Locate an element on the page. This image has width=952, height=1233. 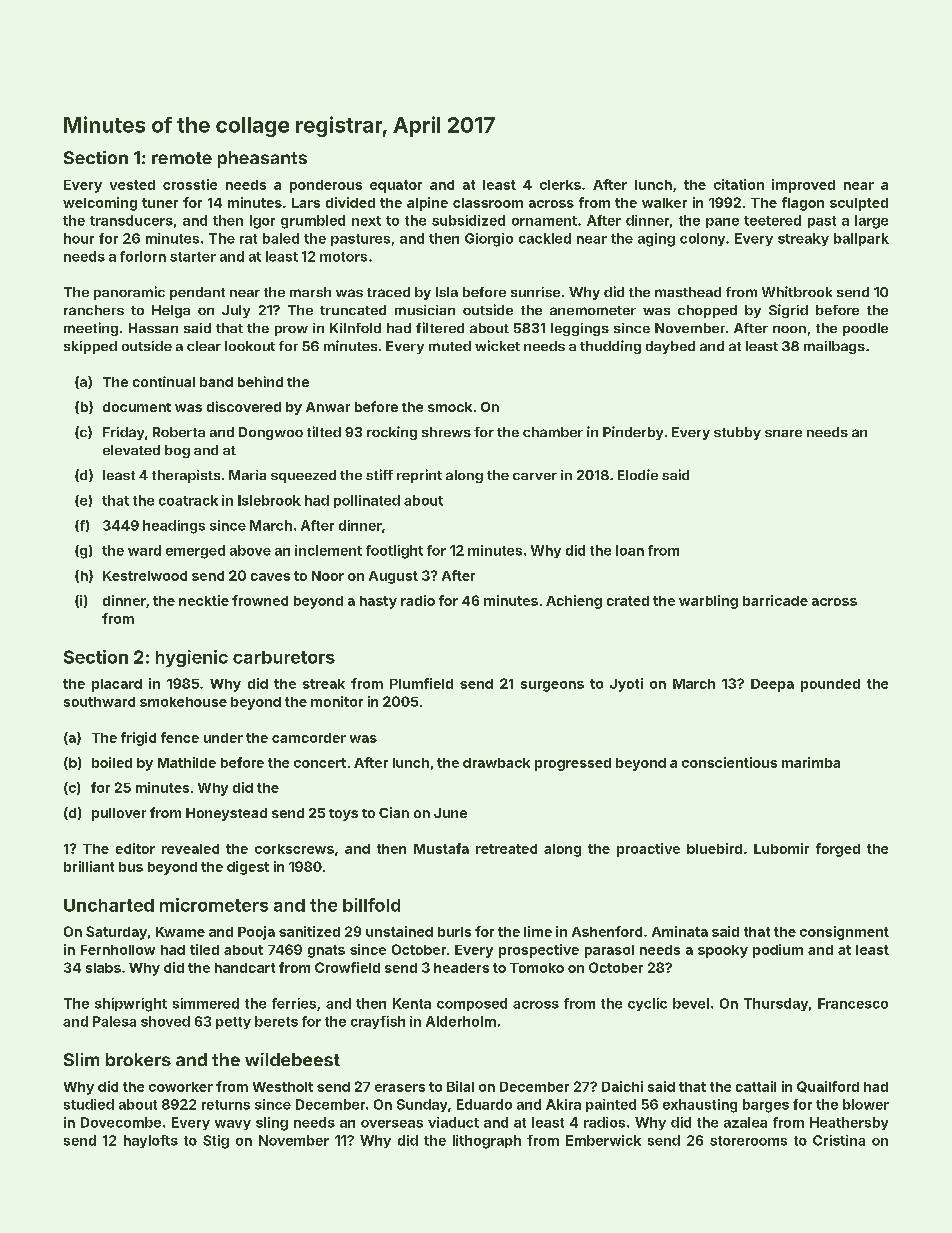
Saturday is located at coordinates (116, 933).
